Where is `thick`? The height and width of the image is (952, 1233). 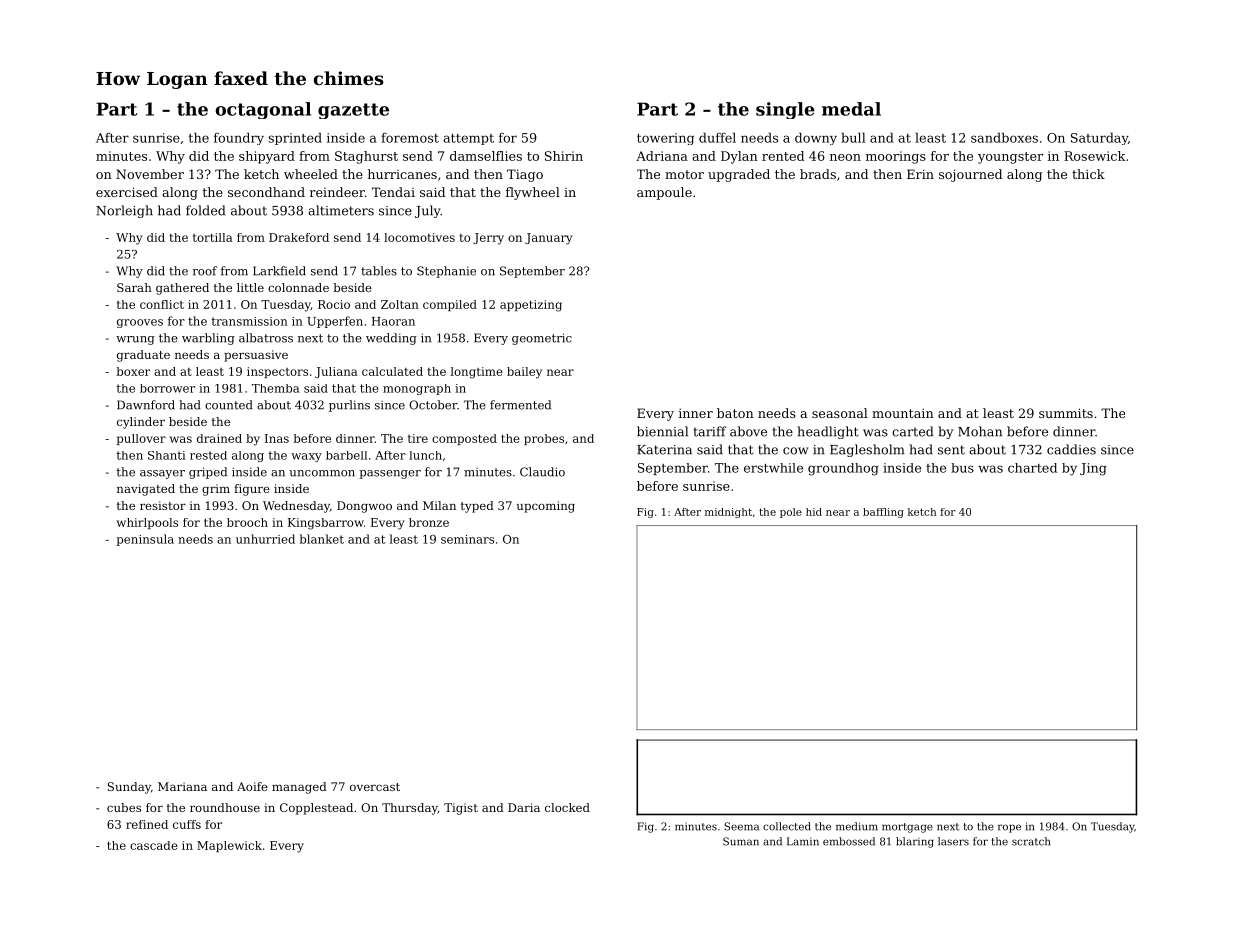 thick is located at coordinates (1088, 174).
